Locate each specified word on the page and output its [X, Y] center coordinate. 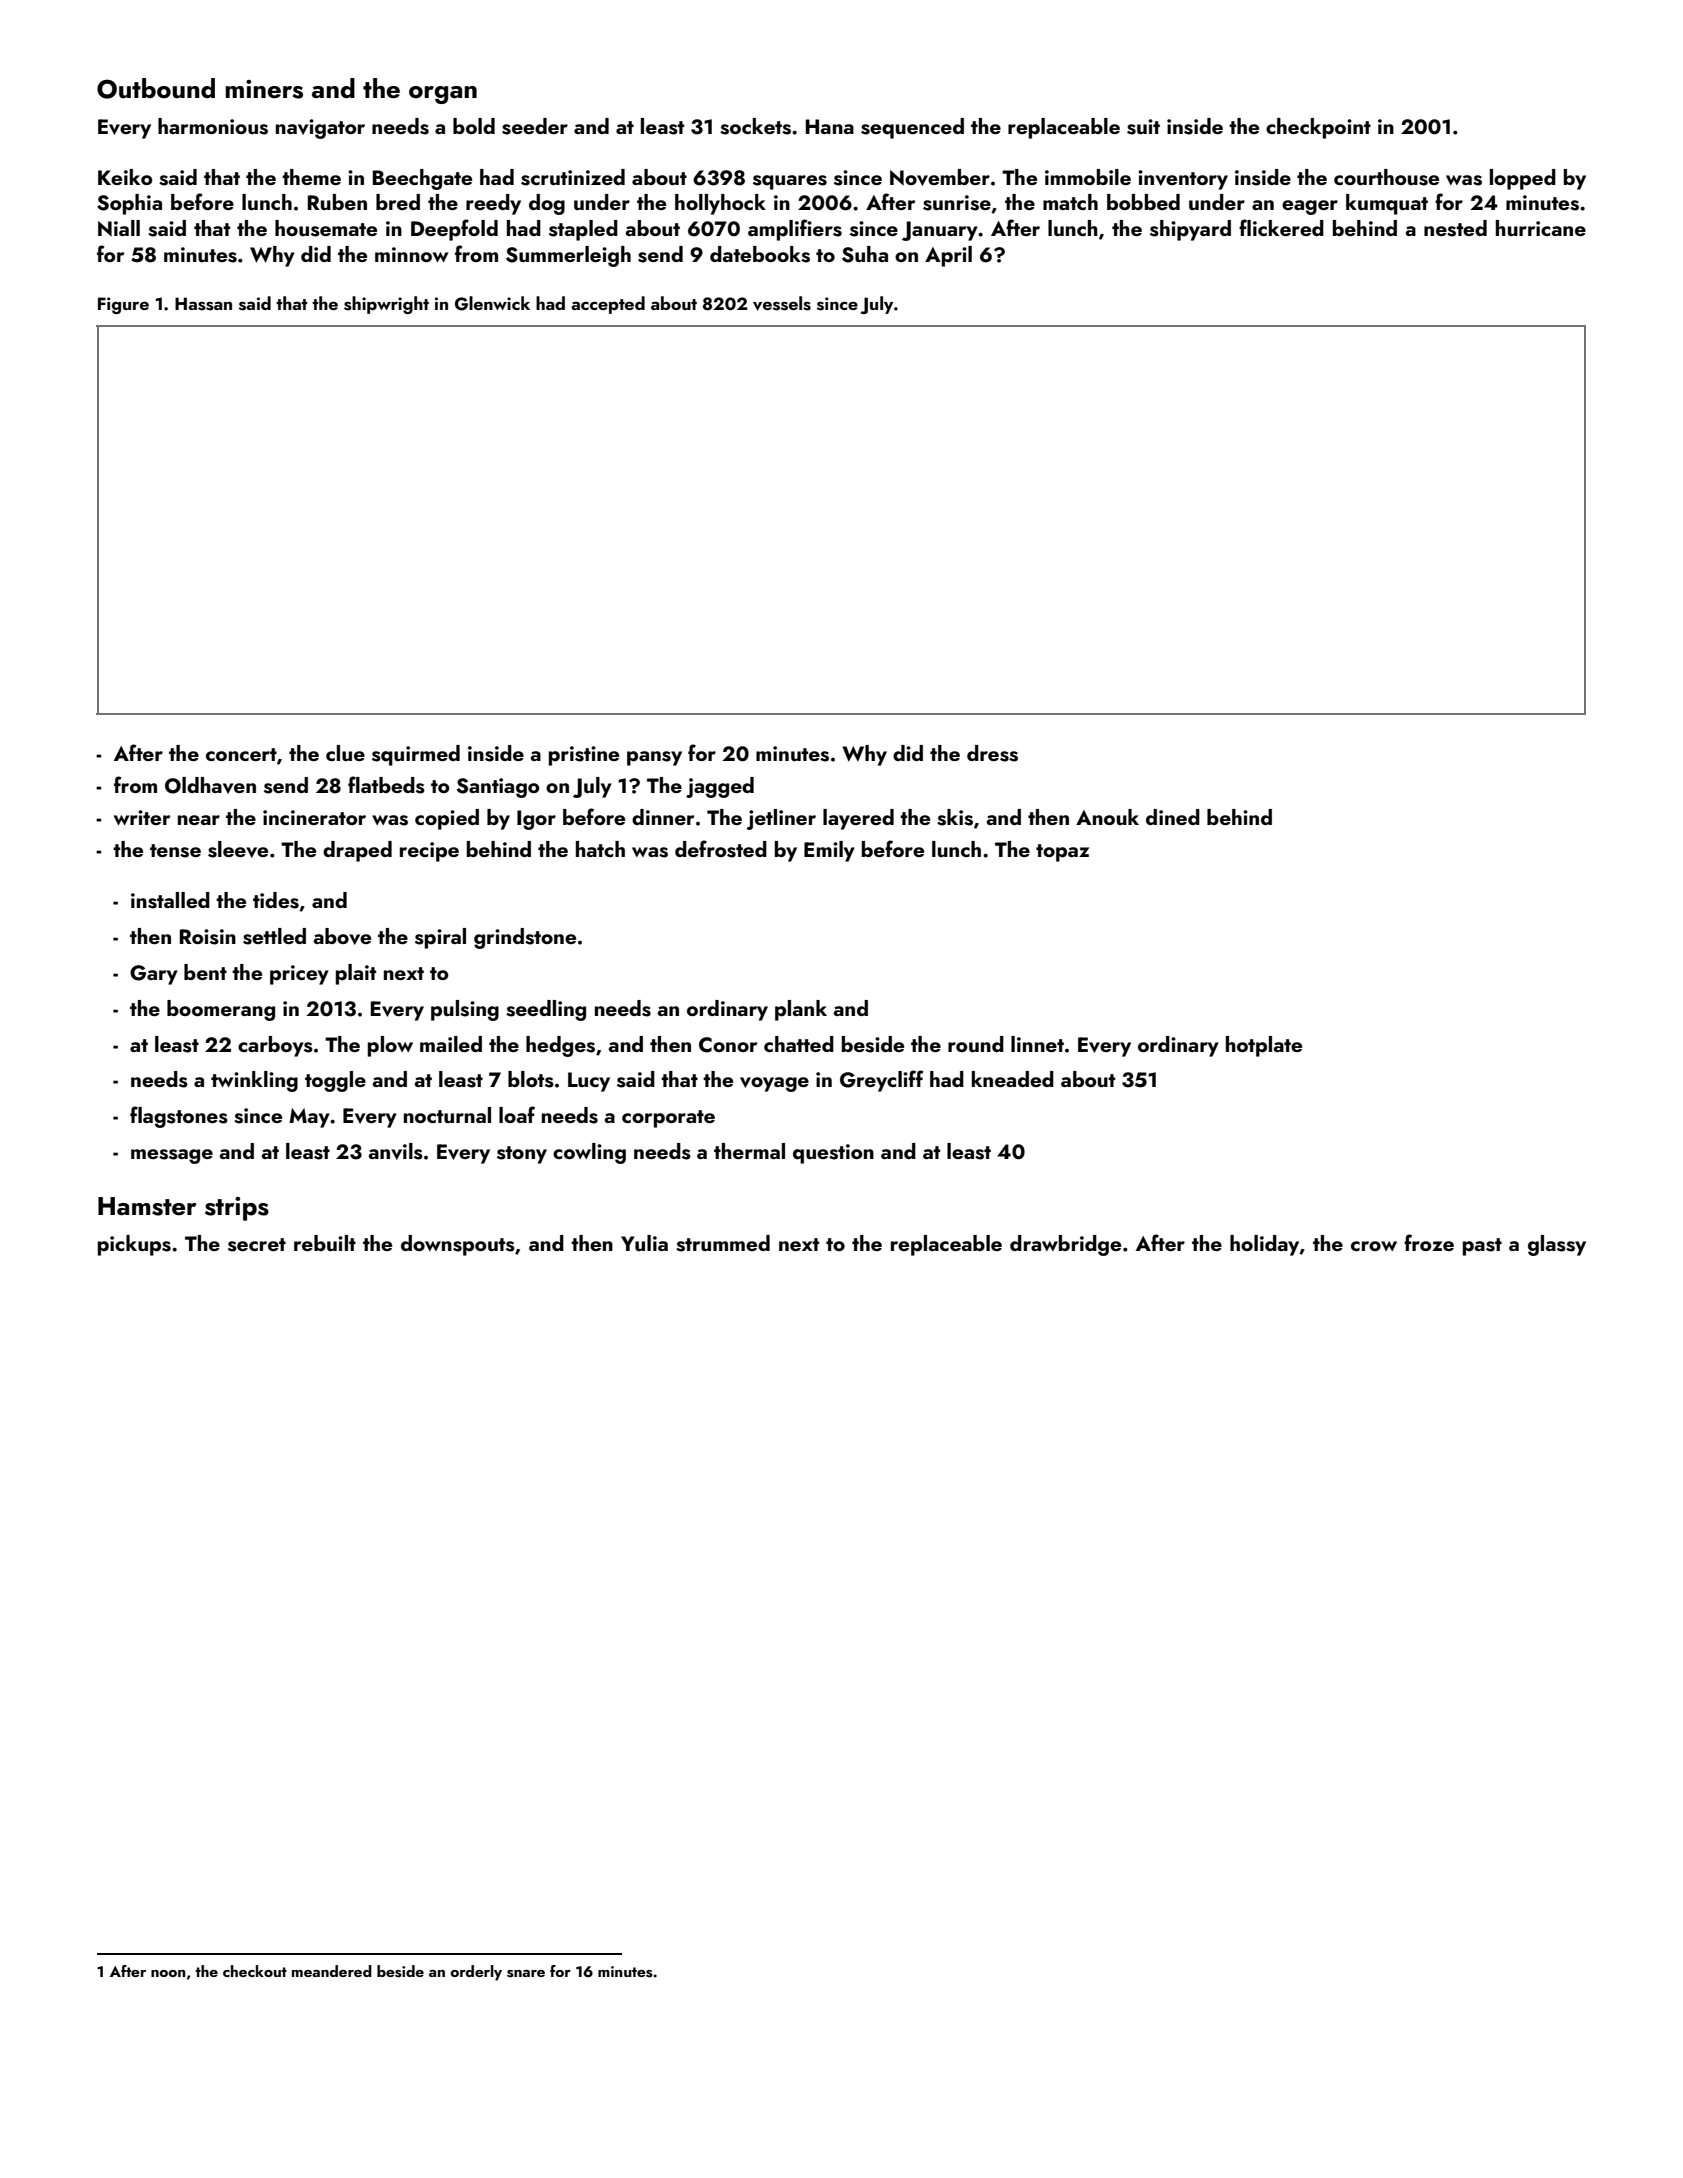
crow [1374, 1246]
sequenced [912, 128]
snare [526, 1974]
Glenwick [492, 303]
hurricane [1541, 228]
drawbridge [1065, 1245]
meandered [332, 1971]
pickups [134, 1245]
